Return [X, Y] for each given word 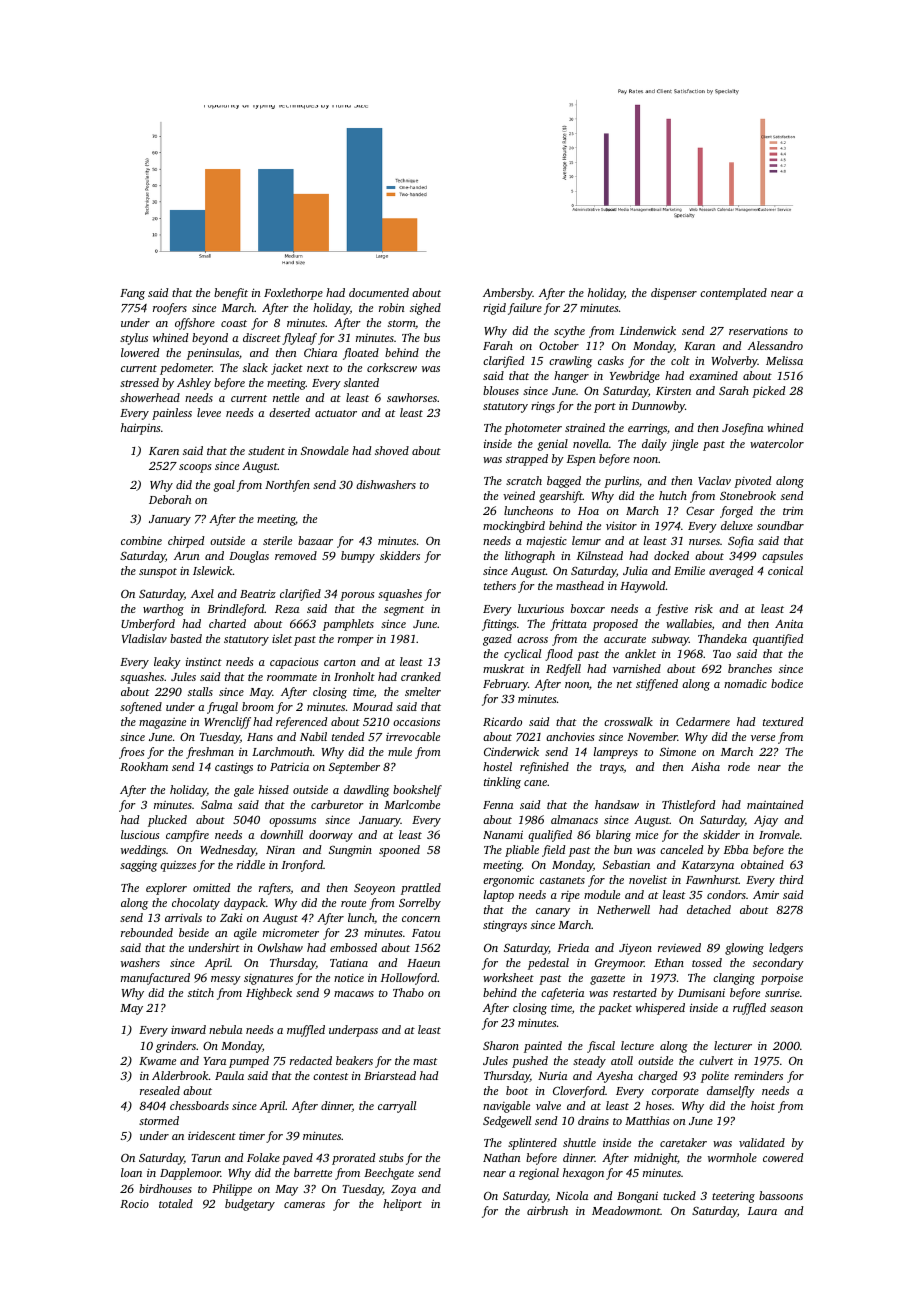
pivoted [752, 482]
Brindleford [236, 610]
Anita [789, 623]
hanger [571, 377]
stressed [139, 382]
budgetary [250, 1205]
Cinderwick [511, 751]
